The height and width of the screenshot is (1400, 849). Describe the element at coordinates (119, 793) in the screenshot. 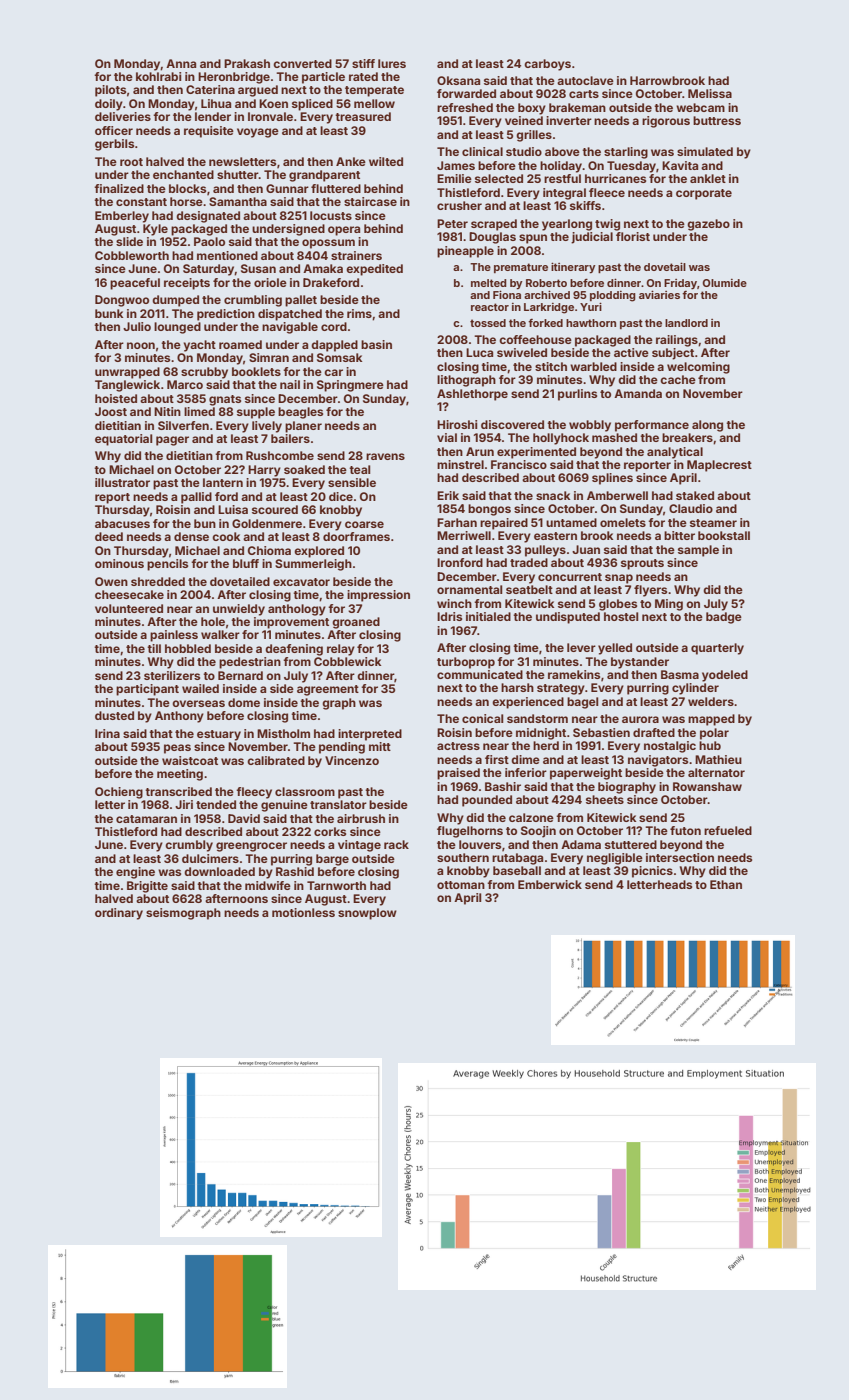

I see `Ochieng` at that location.
